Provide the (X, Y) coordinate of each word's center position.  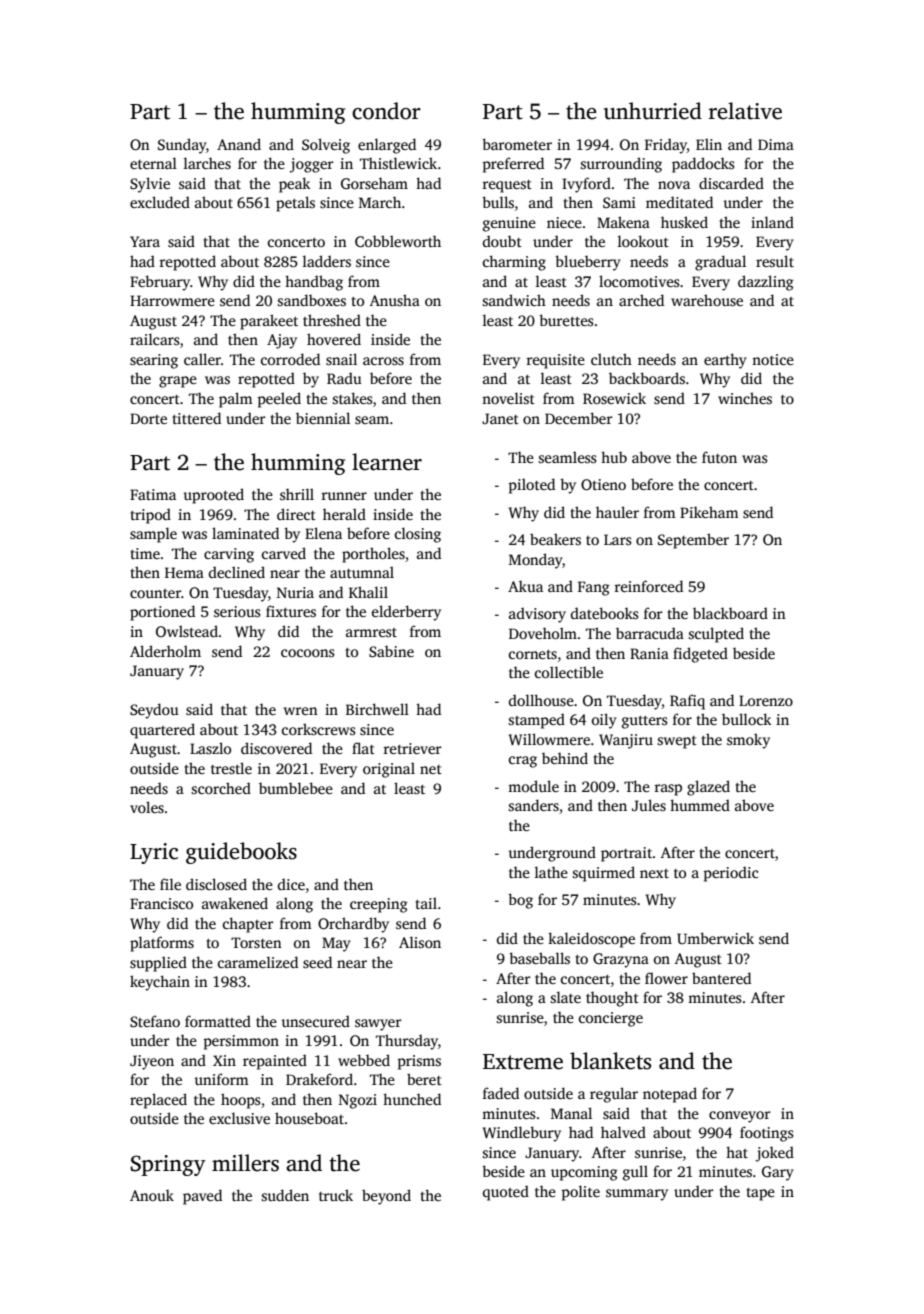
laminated (245, 533)
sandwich (514, 300)
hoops (241, 1101)
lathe (551, 872)
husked (684, 222)
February (160, 283)
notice (773, 359)
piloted (532, 486)
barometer (517, 144)
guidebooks (241, 853)
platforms (162, 944)
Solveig (326, 146)
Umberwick (715, 938)
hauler (617, 512)
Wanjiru (626, 741)
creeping (379, 905)
